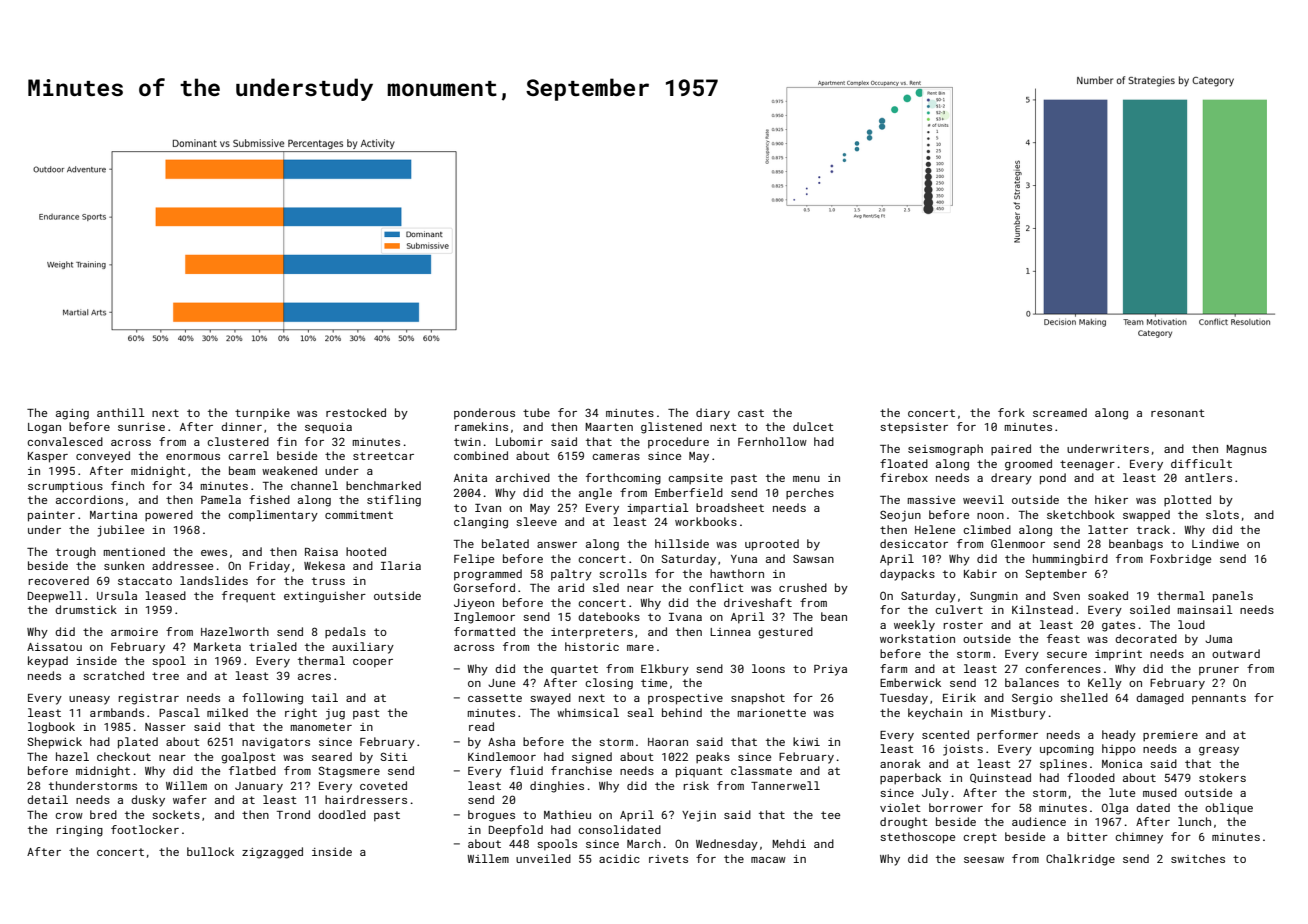 The image size is (1308, 924). Describe the element at coordinates (356, 412) in the image. I see `restocked` at that location.
